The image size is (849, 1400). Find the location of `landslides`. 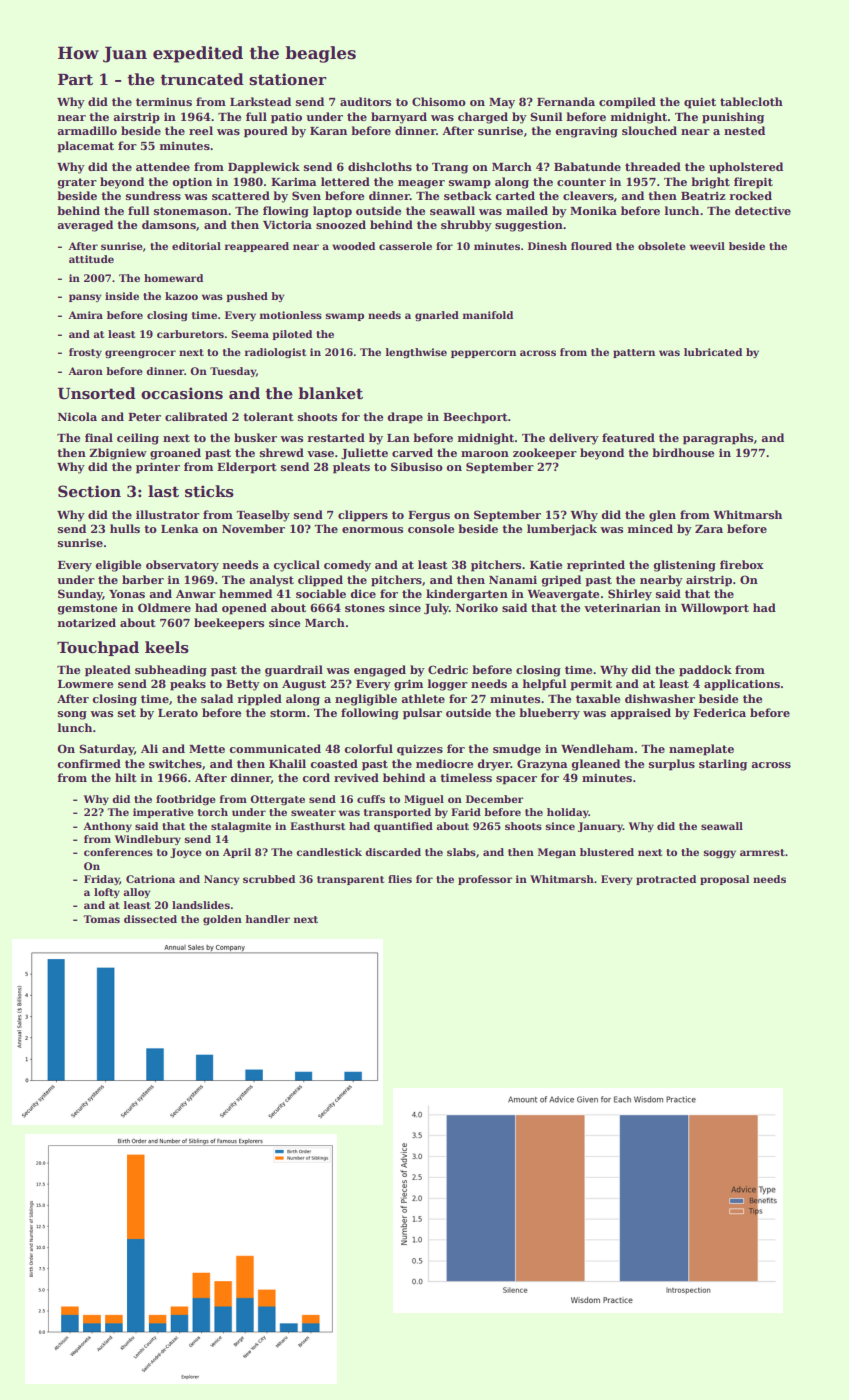

landslides is located at coordinates (201, 905).
